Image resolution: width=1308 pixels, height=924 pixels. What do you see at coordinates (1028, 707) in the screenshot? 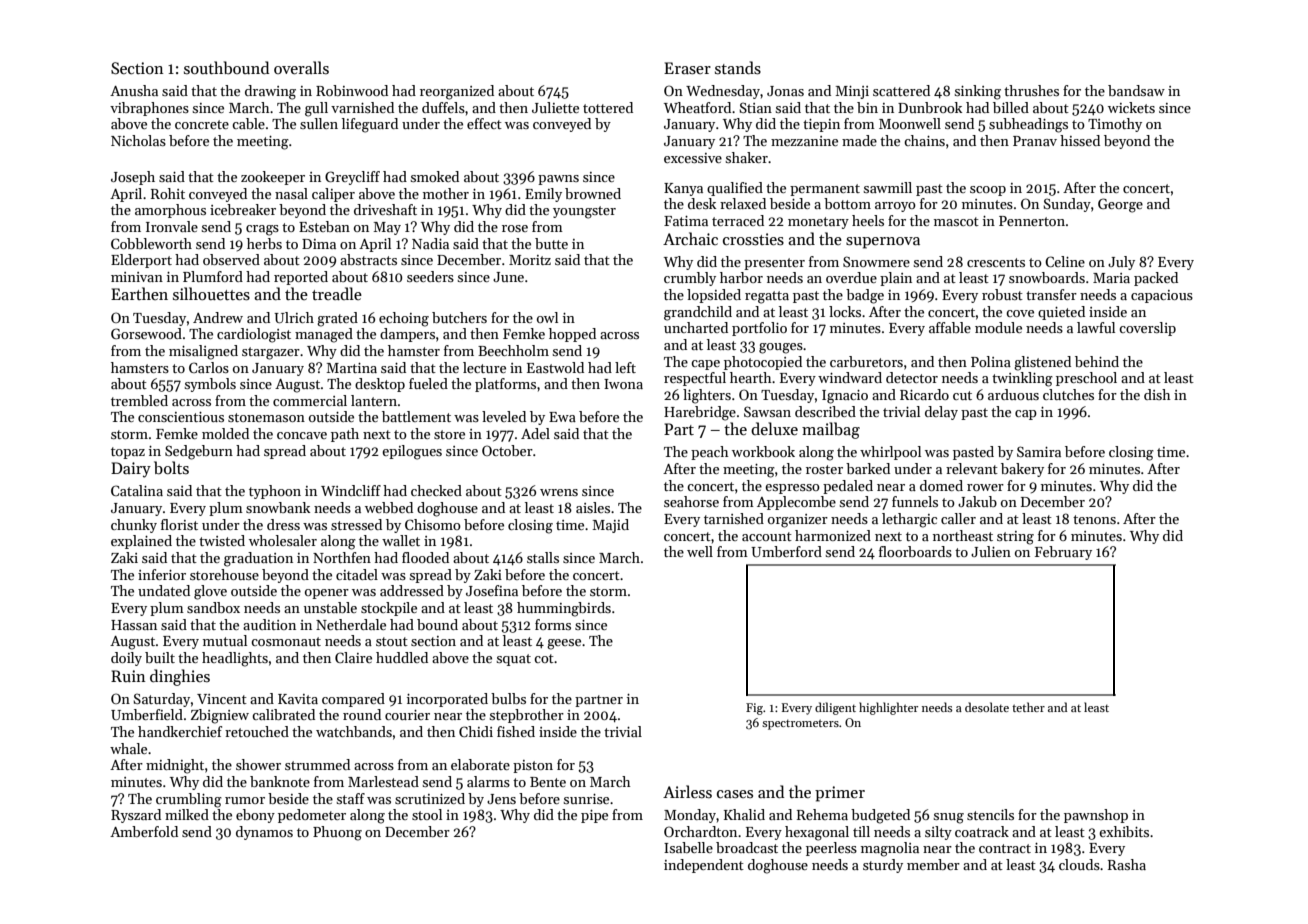
I see `tether` at bounding box center [1028, 707].
